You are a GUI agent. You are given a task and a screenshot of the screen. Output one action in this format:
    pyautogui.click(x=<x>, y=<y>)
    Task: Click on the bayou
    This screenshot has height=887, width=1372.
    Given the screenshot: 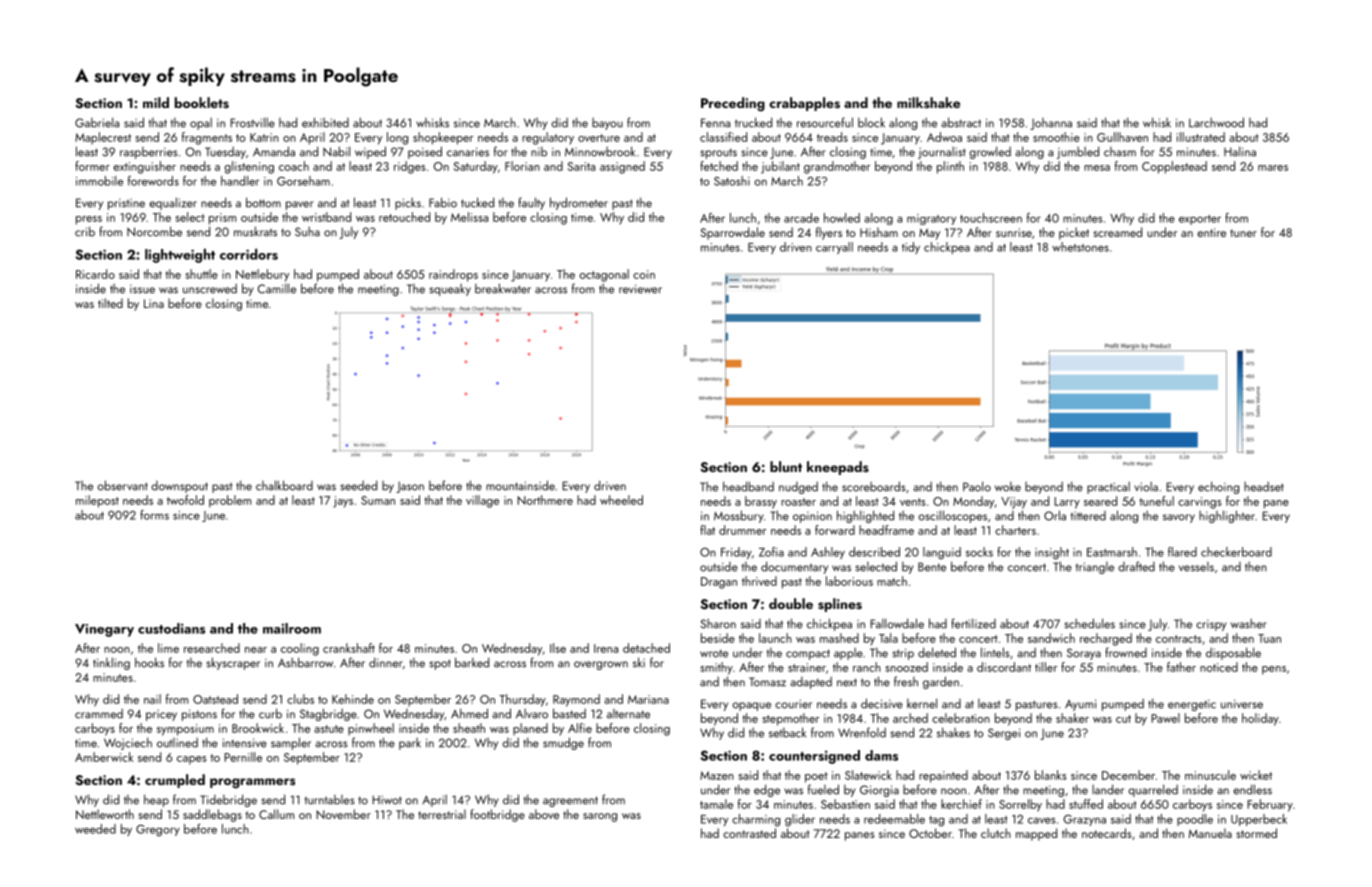 What is the action you would take?
    pyautogui.click(x=607, y=124)
